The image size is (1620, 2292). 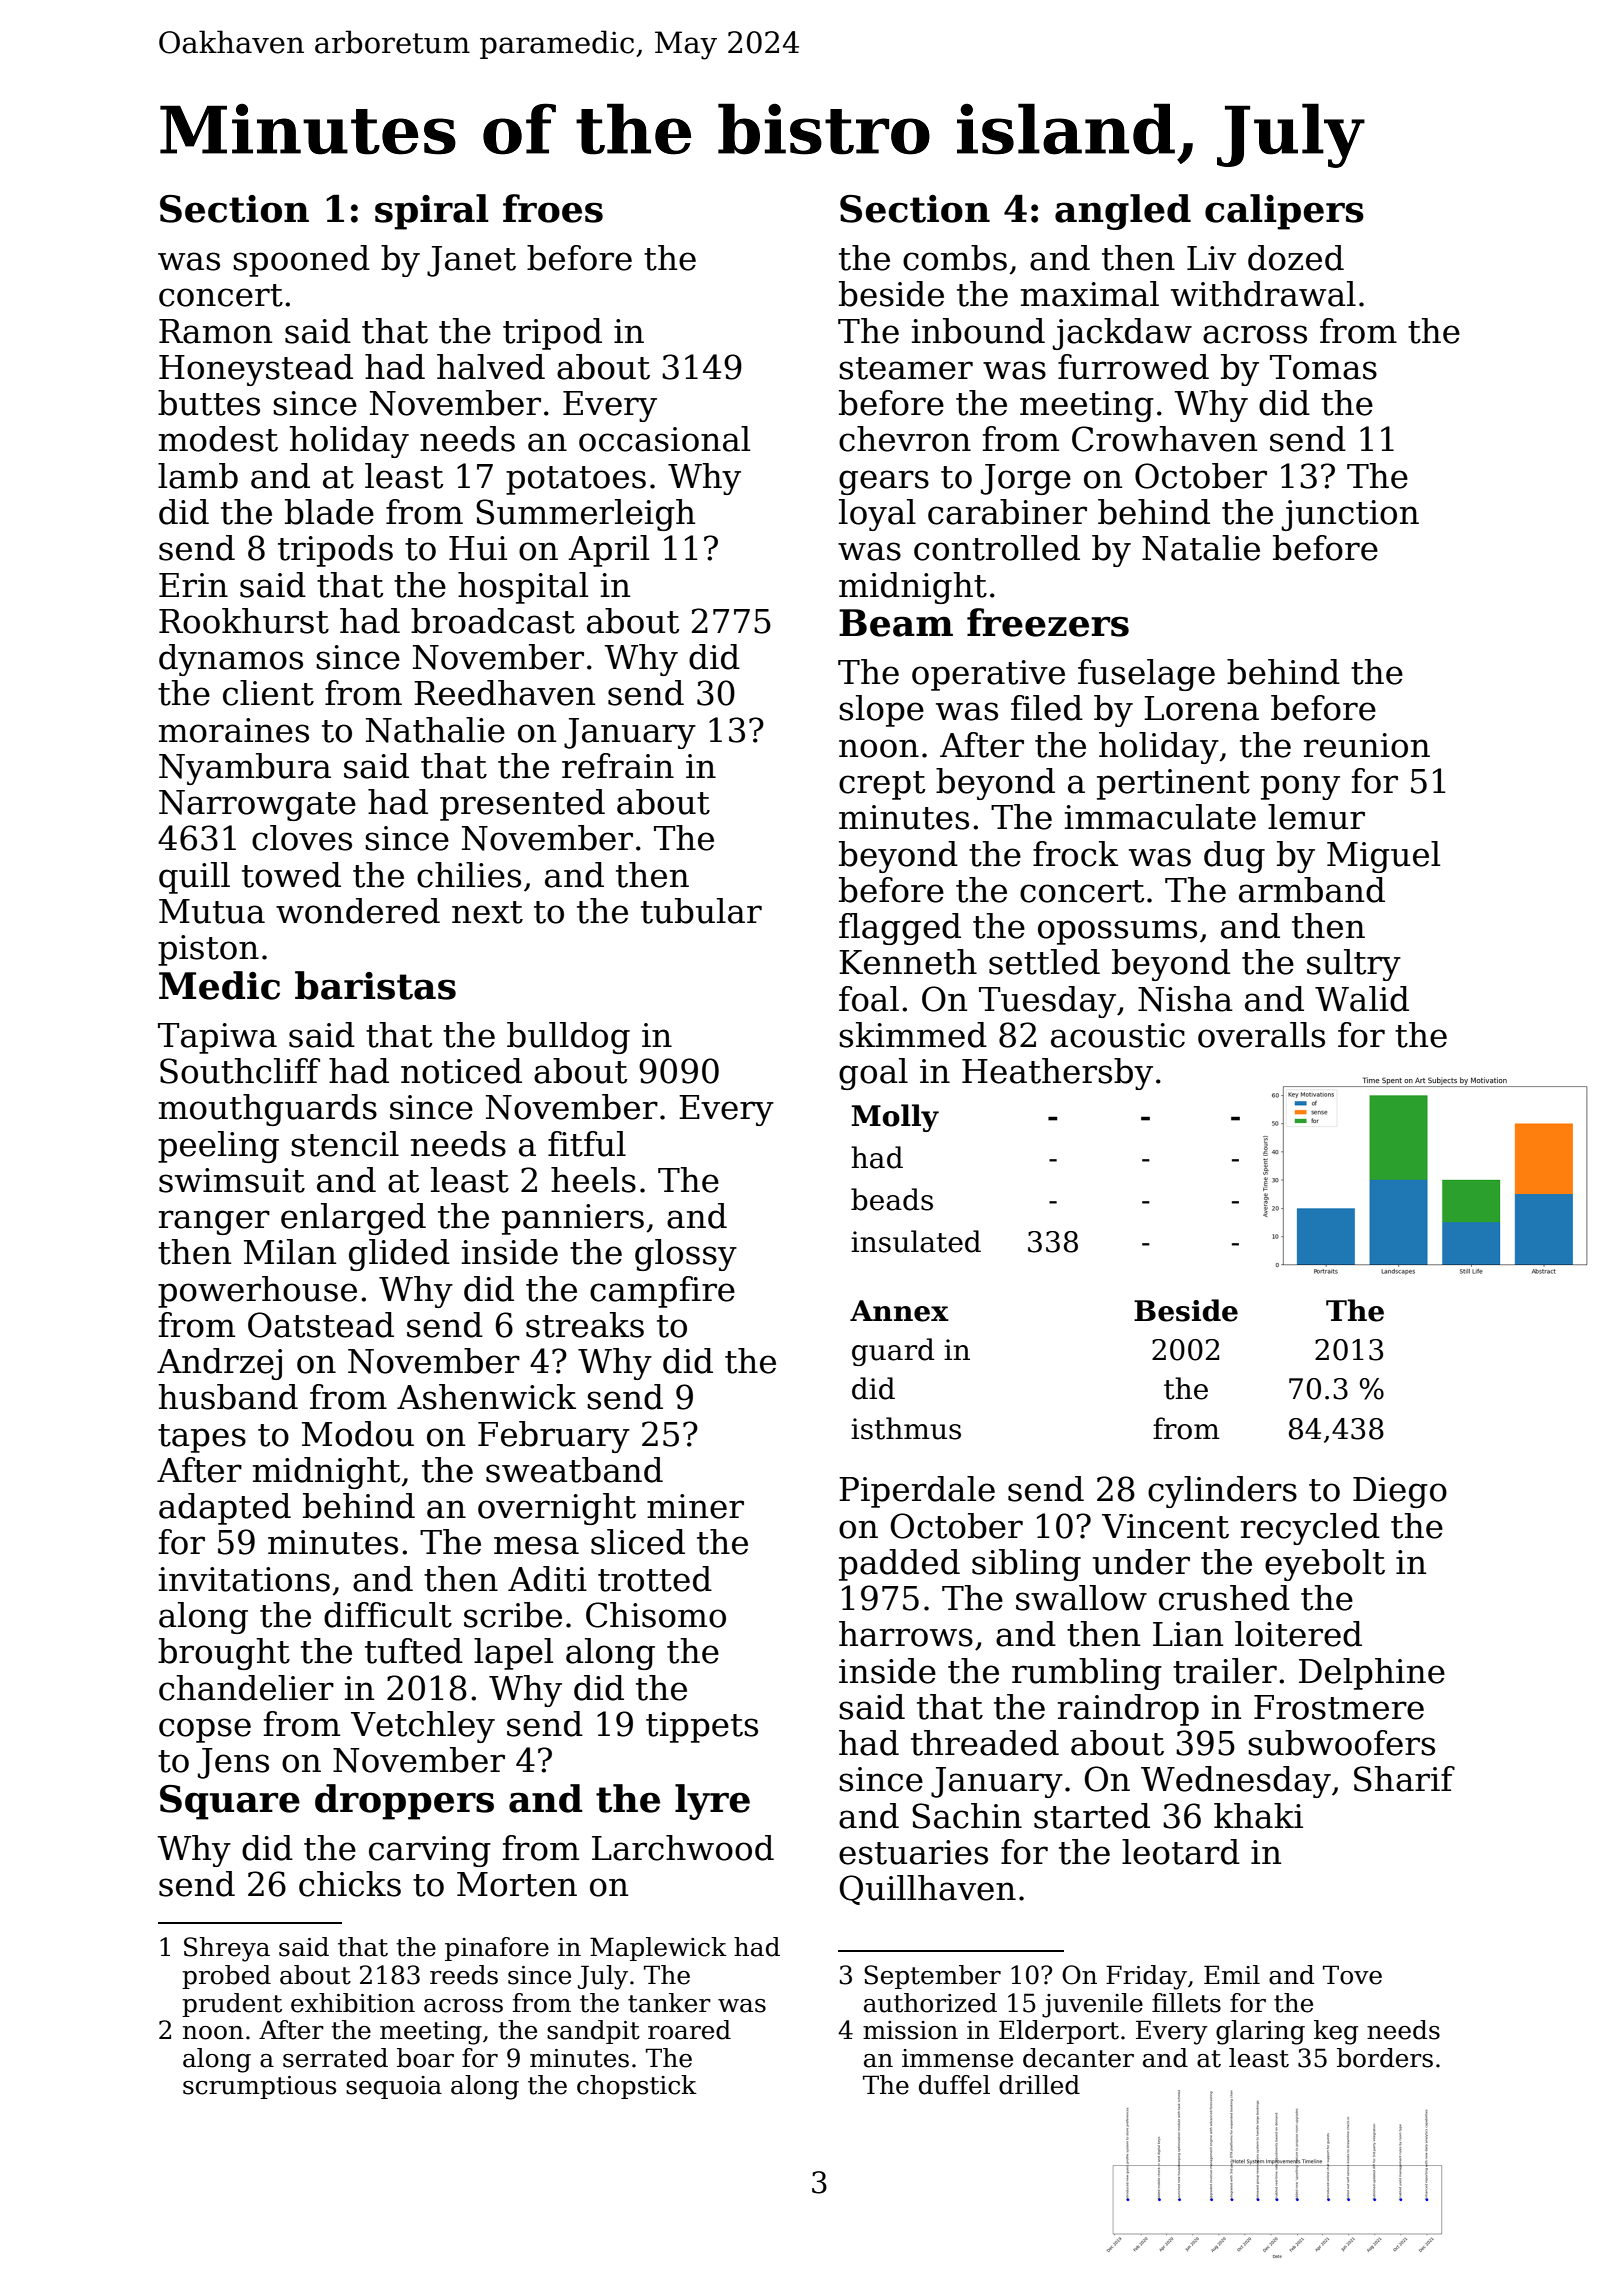 I want to click on combs, so click(x=955, y=258).
